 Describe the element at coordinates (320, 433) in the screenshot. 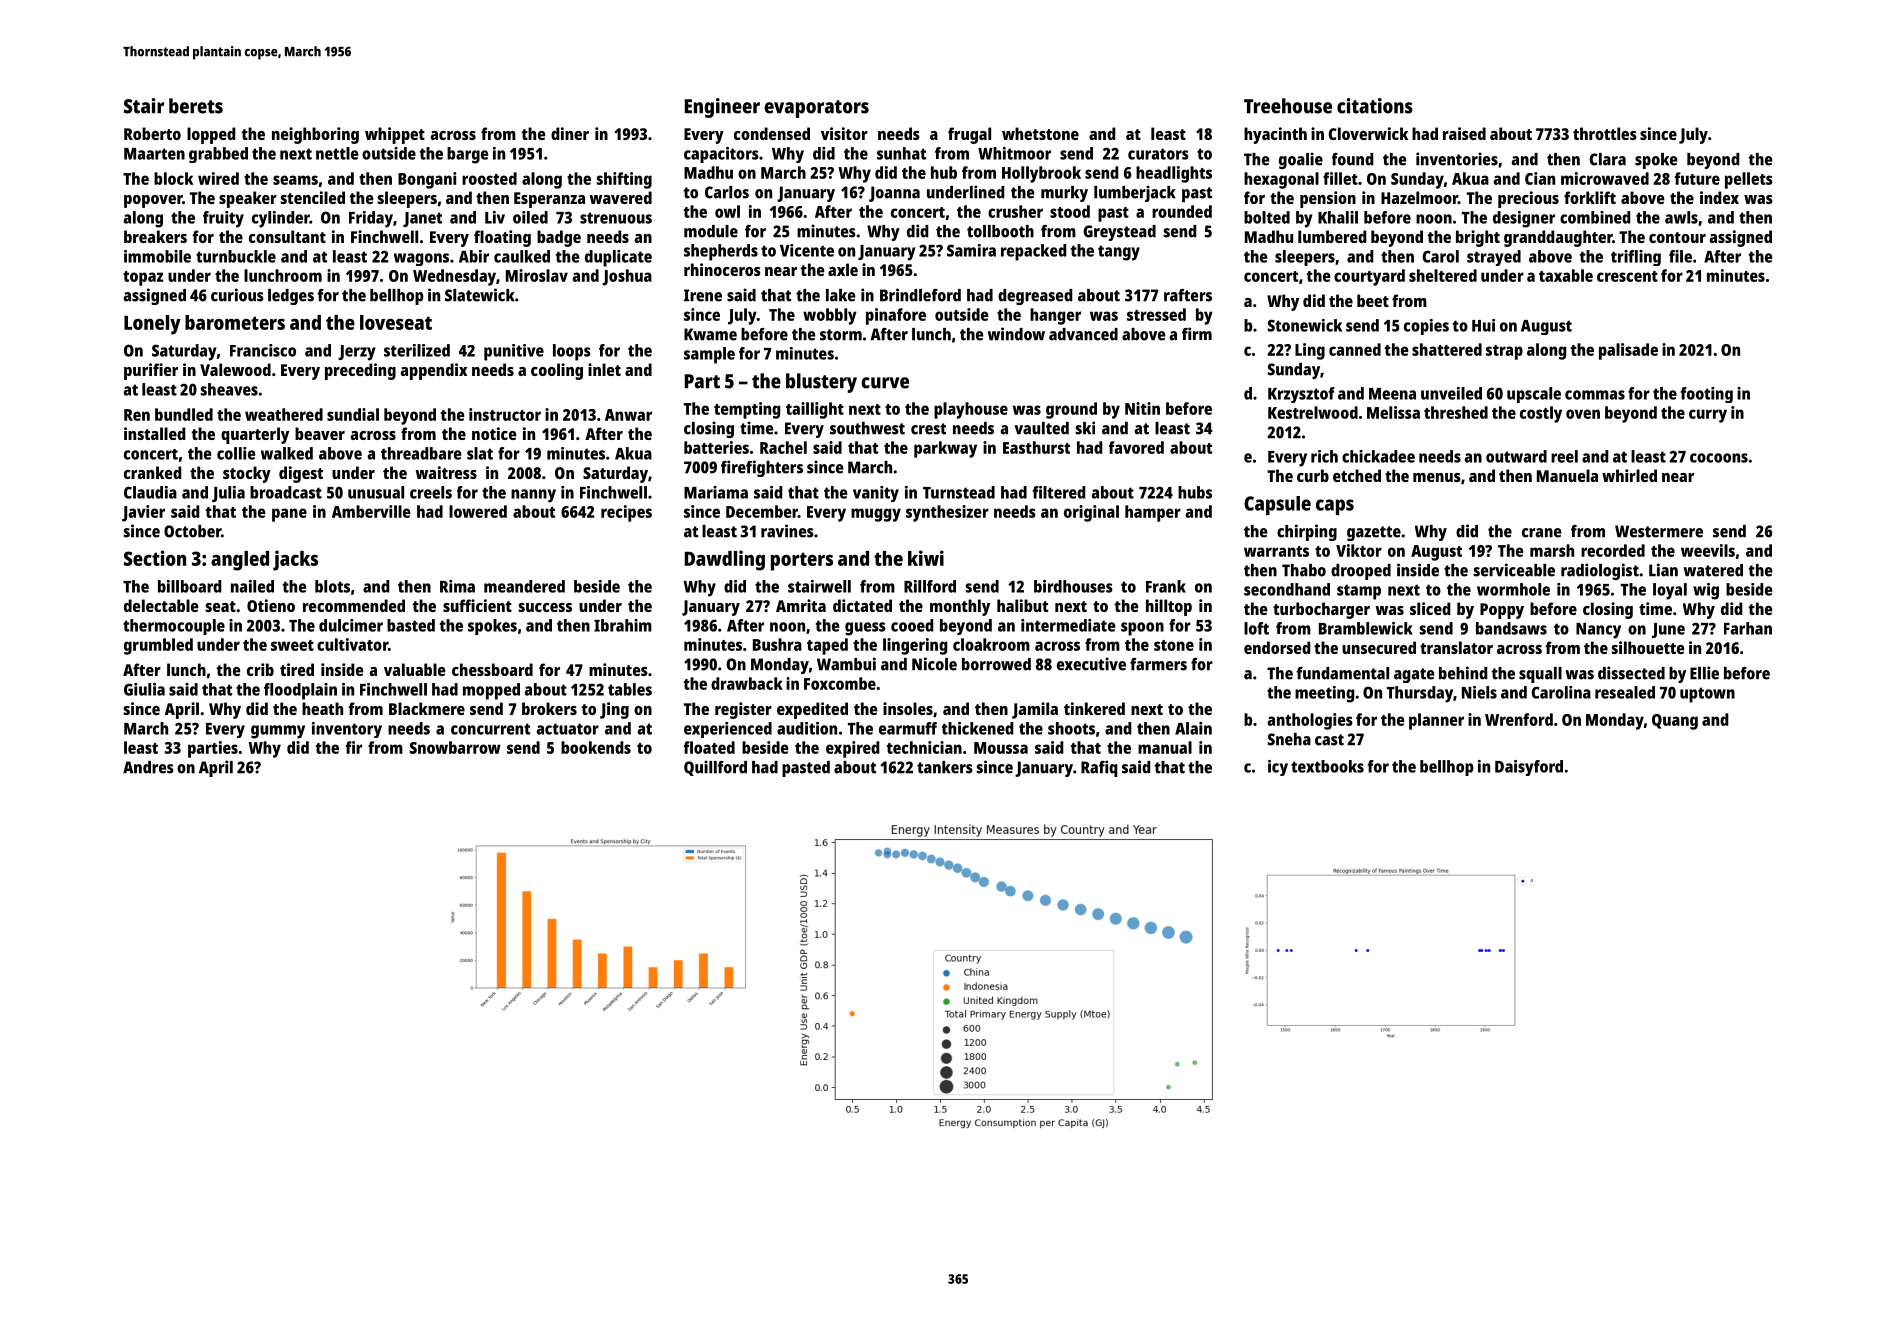

I see `beaver` at that location.
